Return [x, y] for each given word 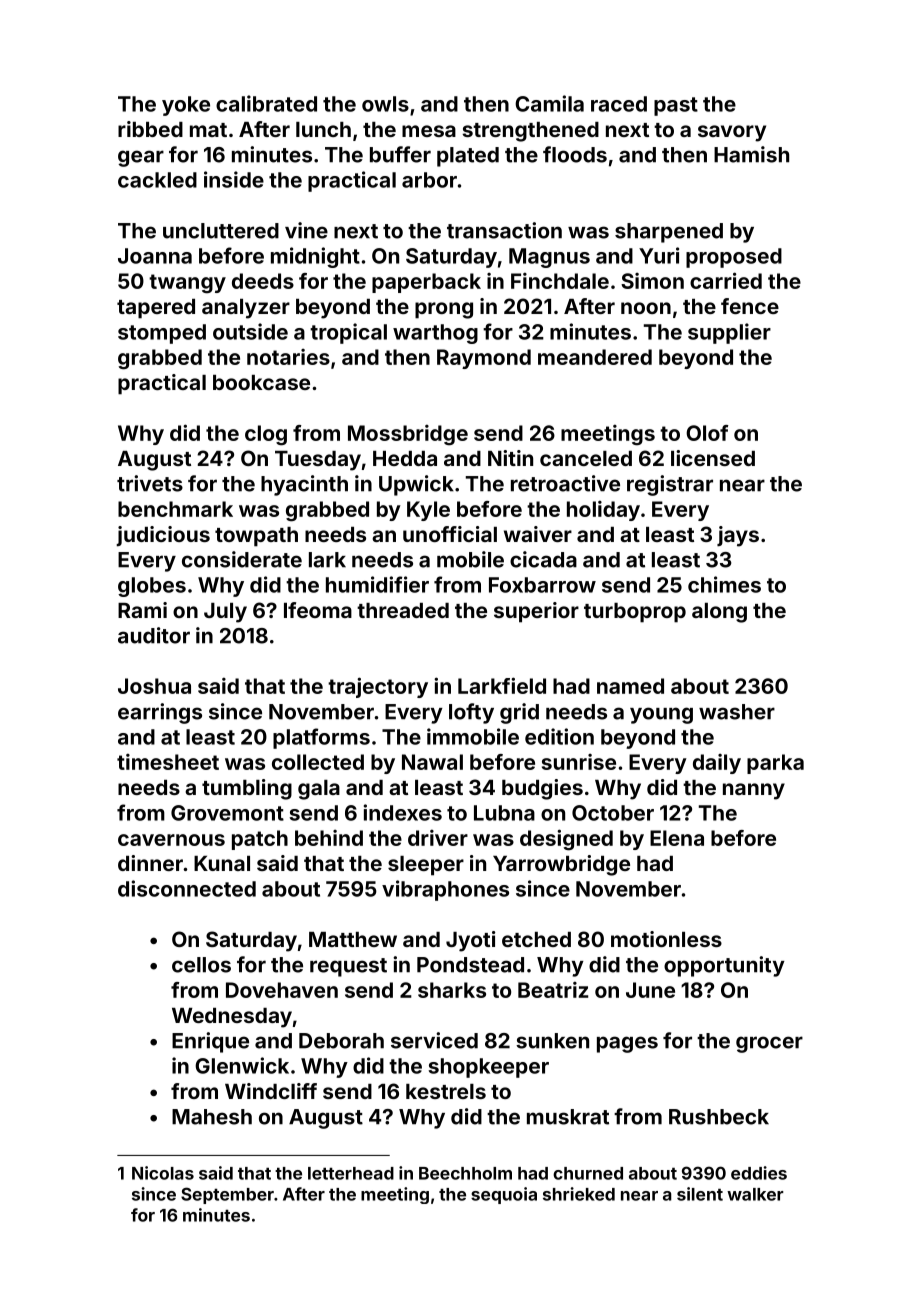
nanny [754, 791]
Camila [549, 103]
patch [260, 840]
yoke [186, 106]
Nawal [432, 762]
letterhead [351, 1173]
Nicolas [163, 1173]
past [676, 106]
